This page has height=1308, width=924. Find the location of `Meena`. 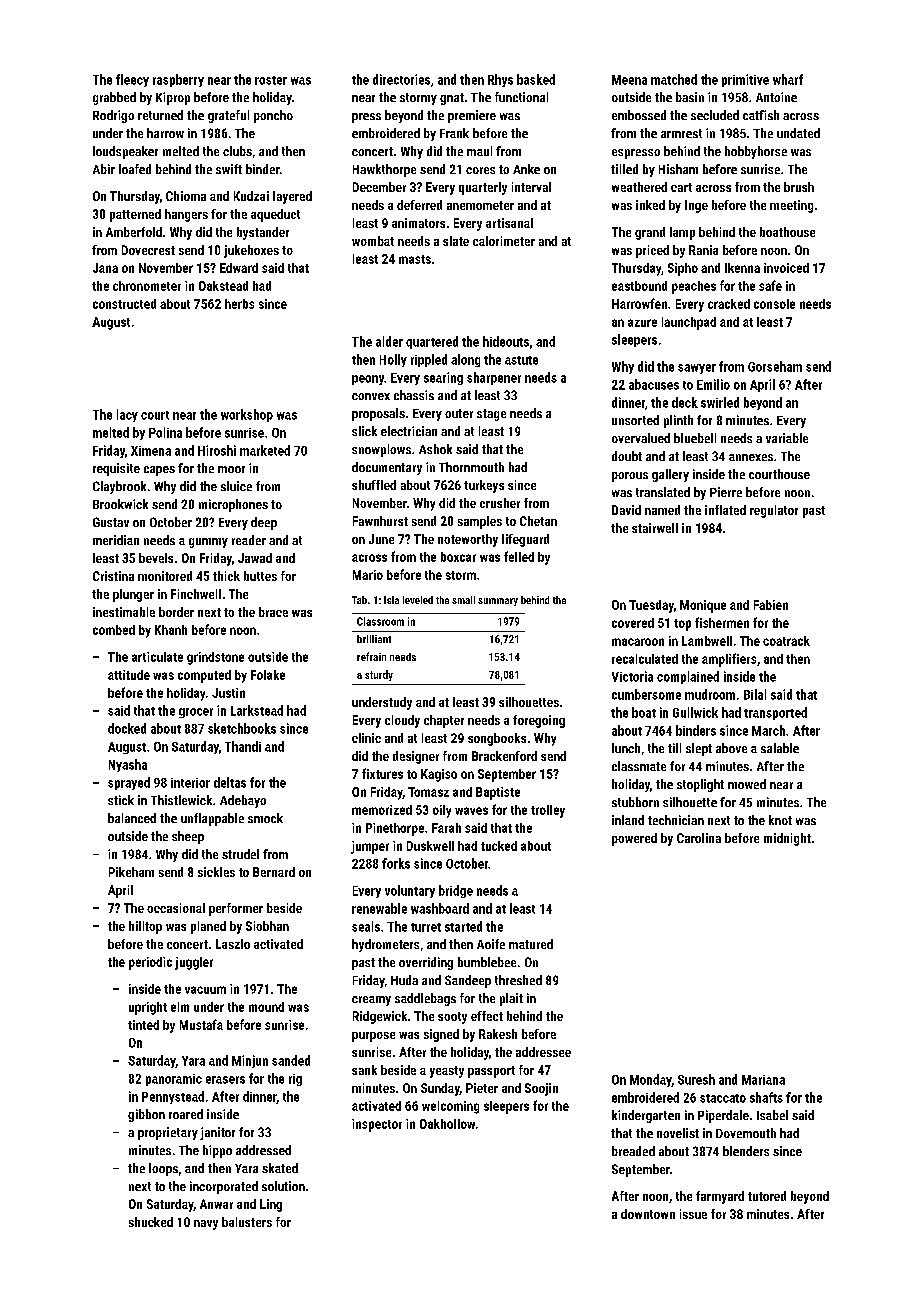

Meena is located at coordinates (629, 80).
